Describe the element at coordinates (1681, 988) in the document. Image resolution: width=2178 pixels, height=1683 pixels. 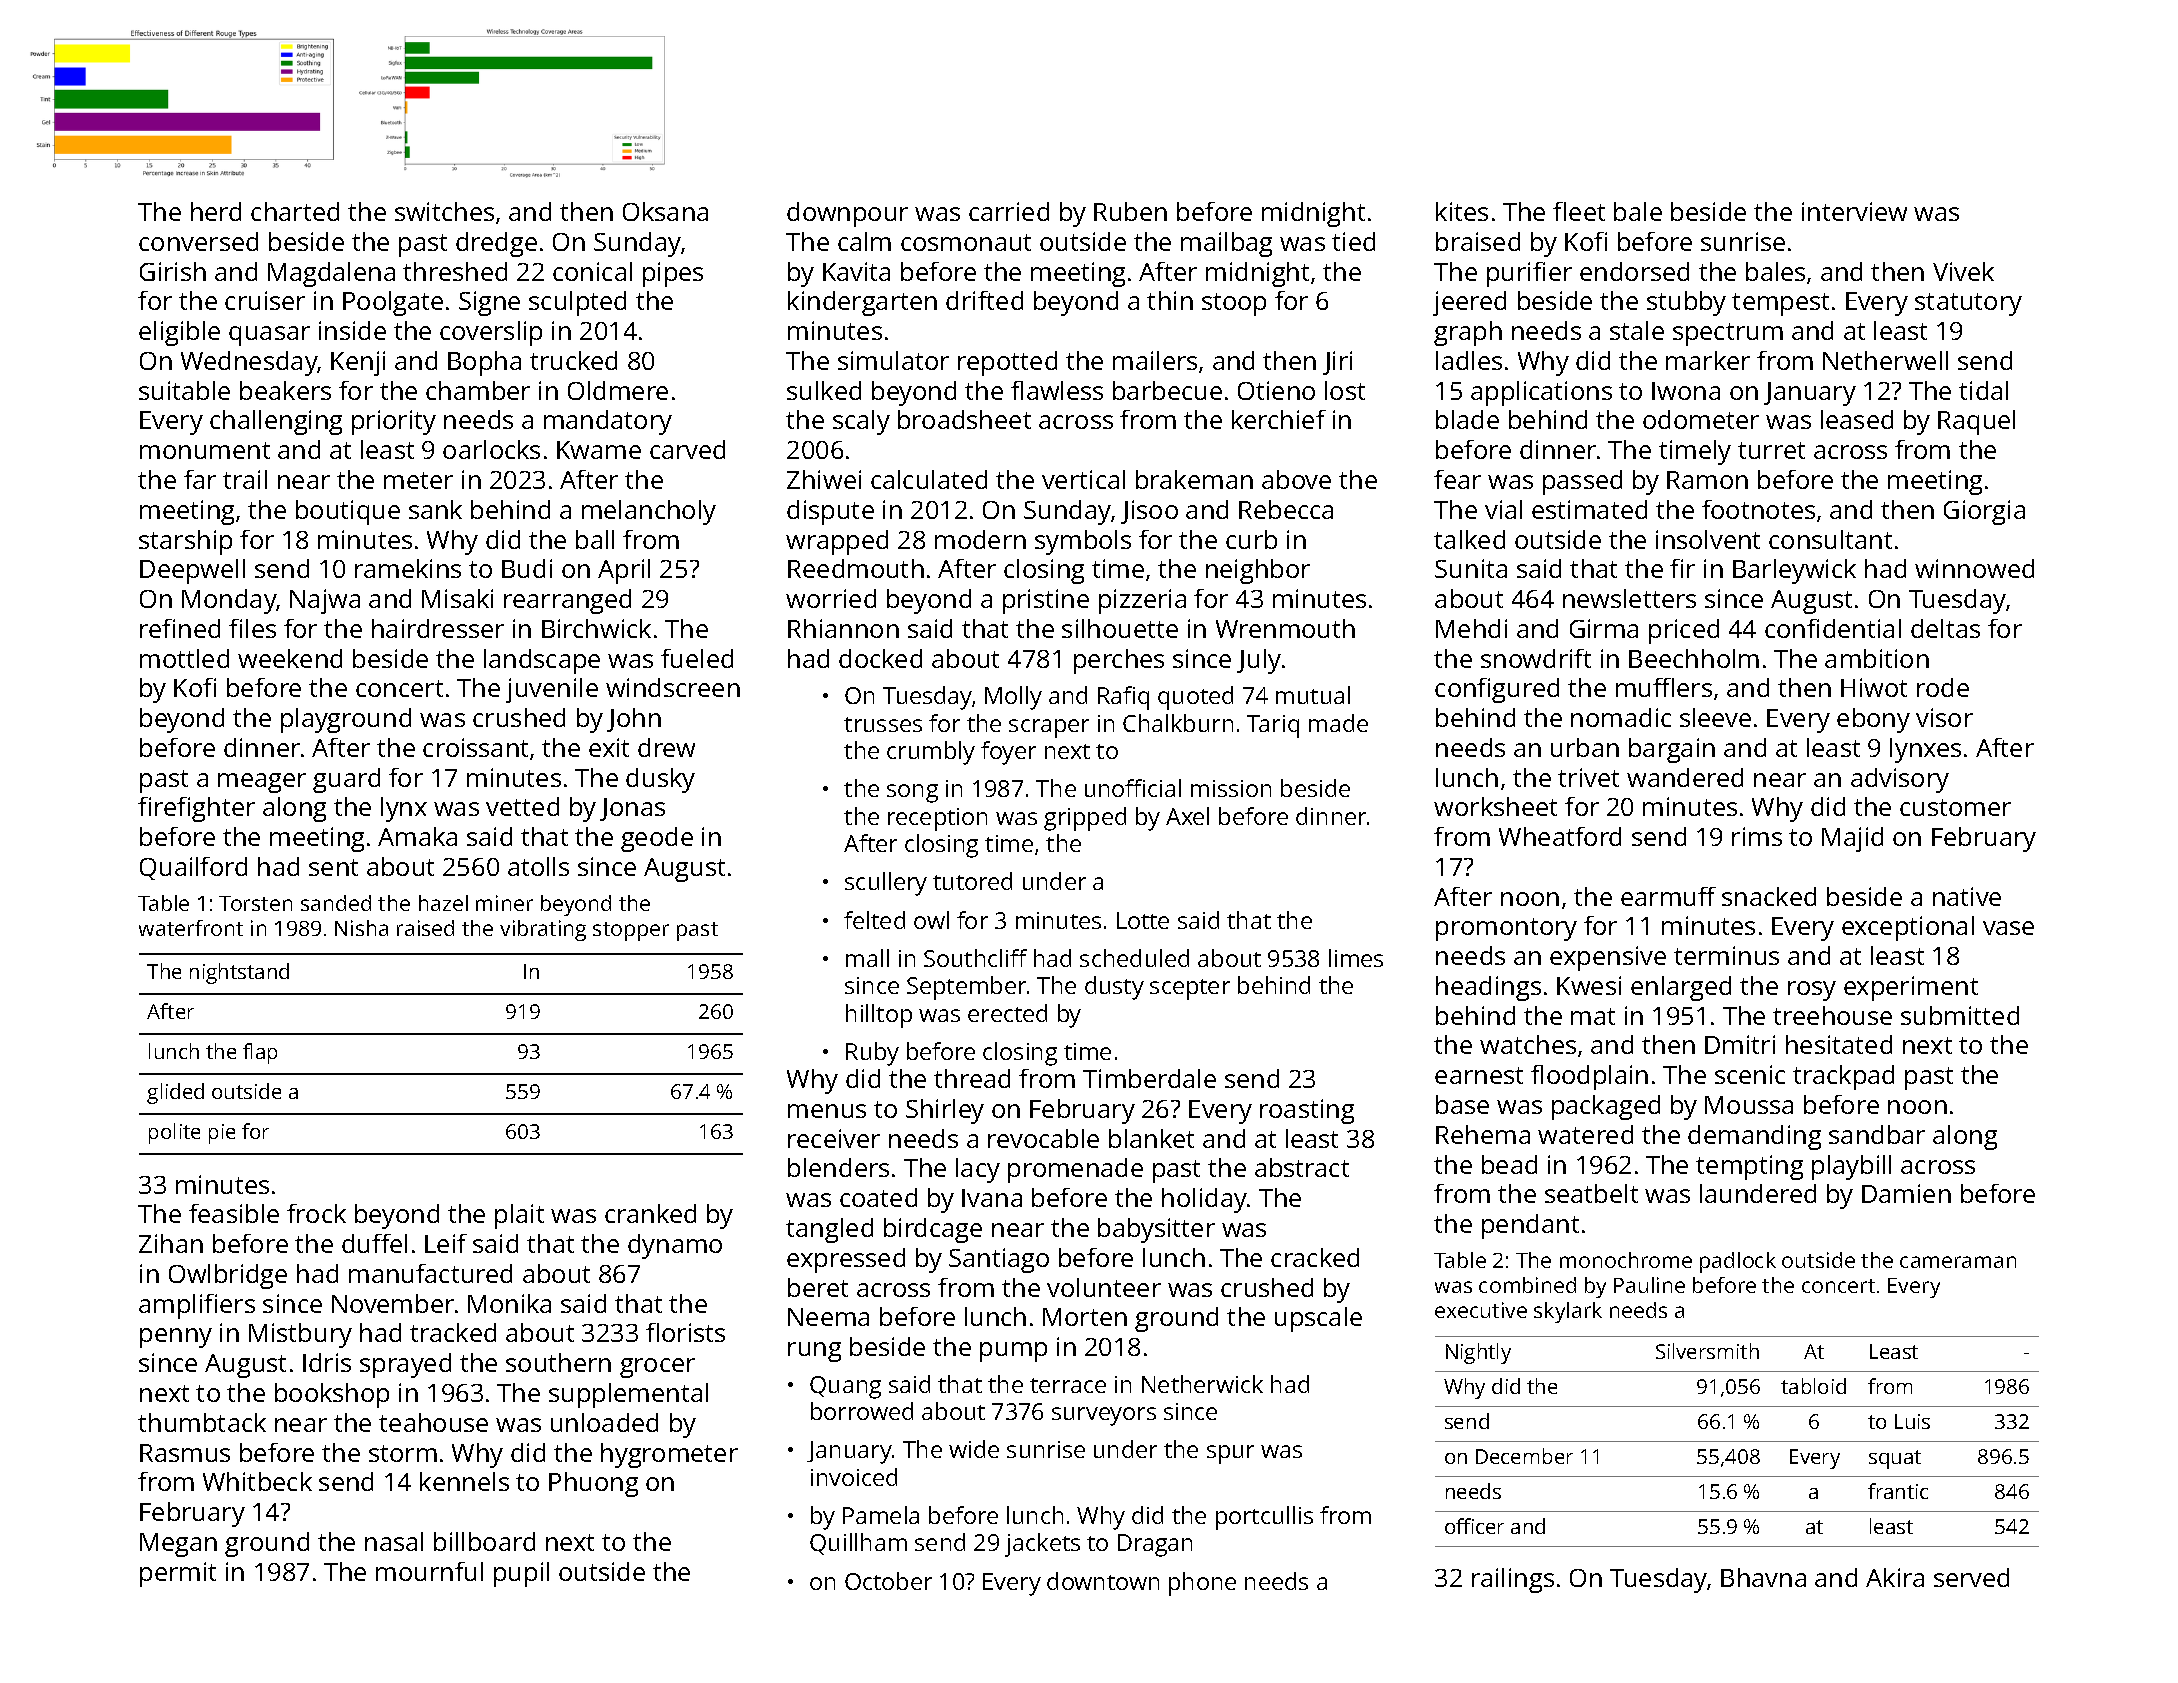
I see `enlarged` at that location.
